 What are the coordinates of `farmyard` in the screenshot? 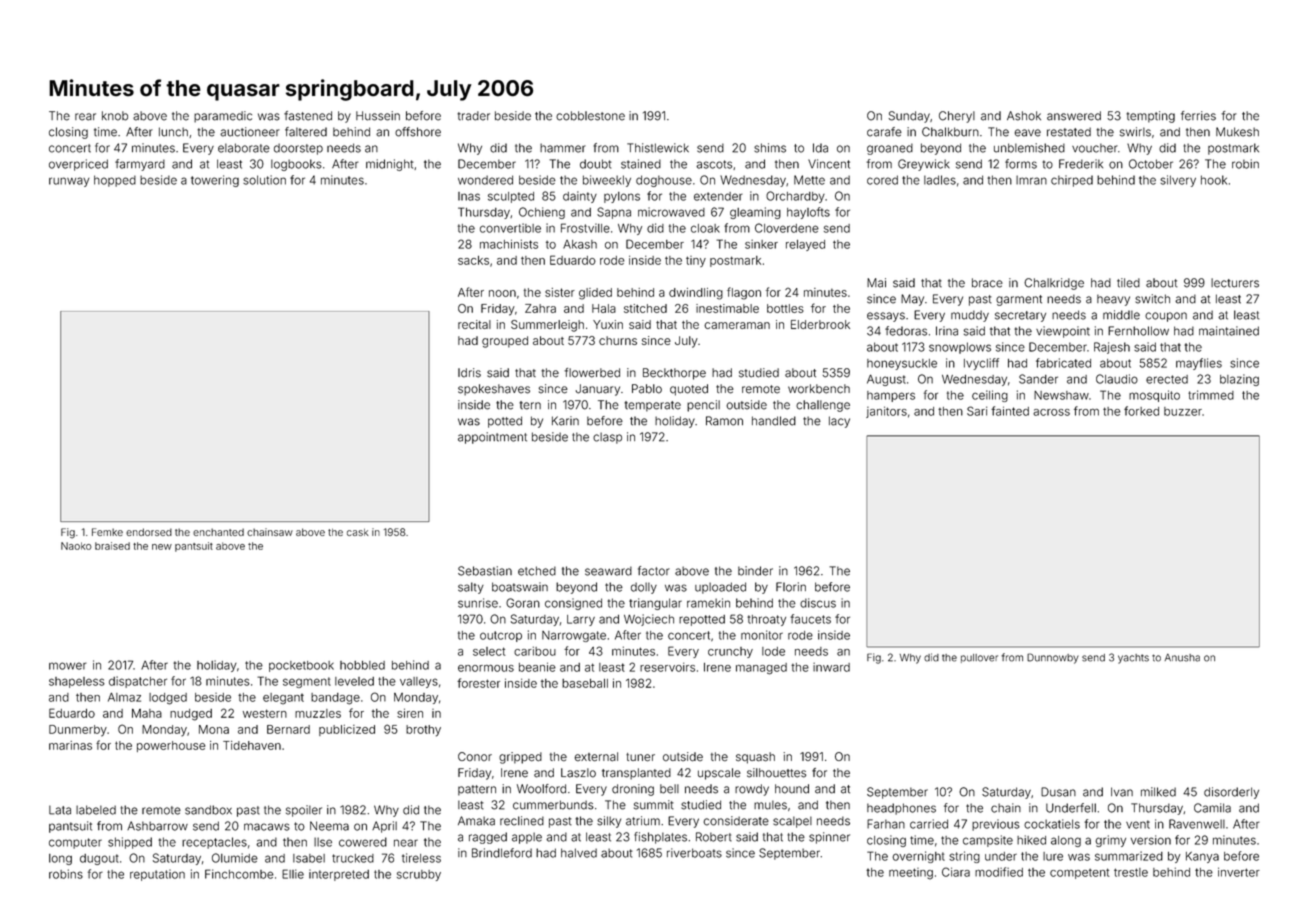 It's located at (140, 165).
